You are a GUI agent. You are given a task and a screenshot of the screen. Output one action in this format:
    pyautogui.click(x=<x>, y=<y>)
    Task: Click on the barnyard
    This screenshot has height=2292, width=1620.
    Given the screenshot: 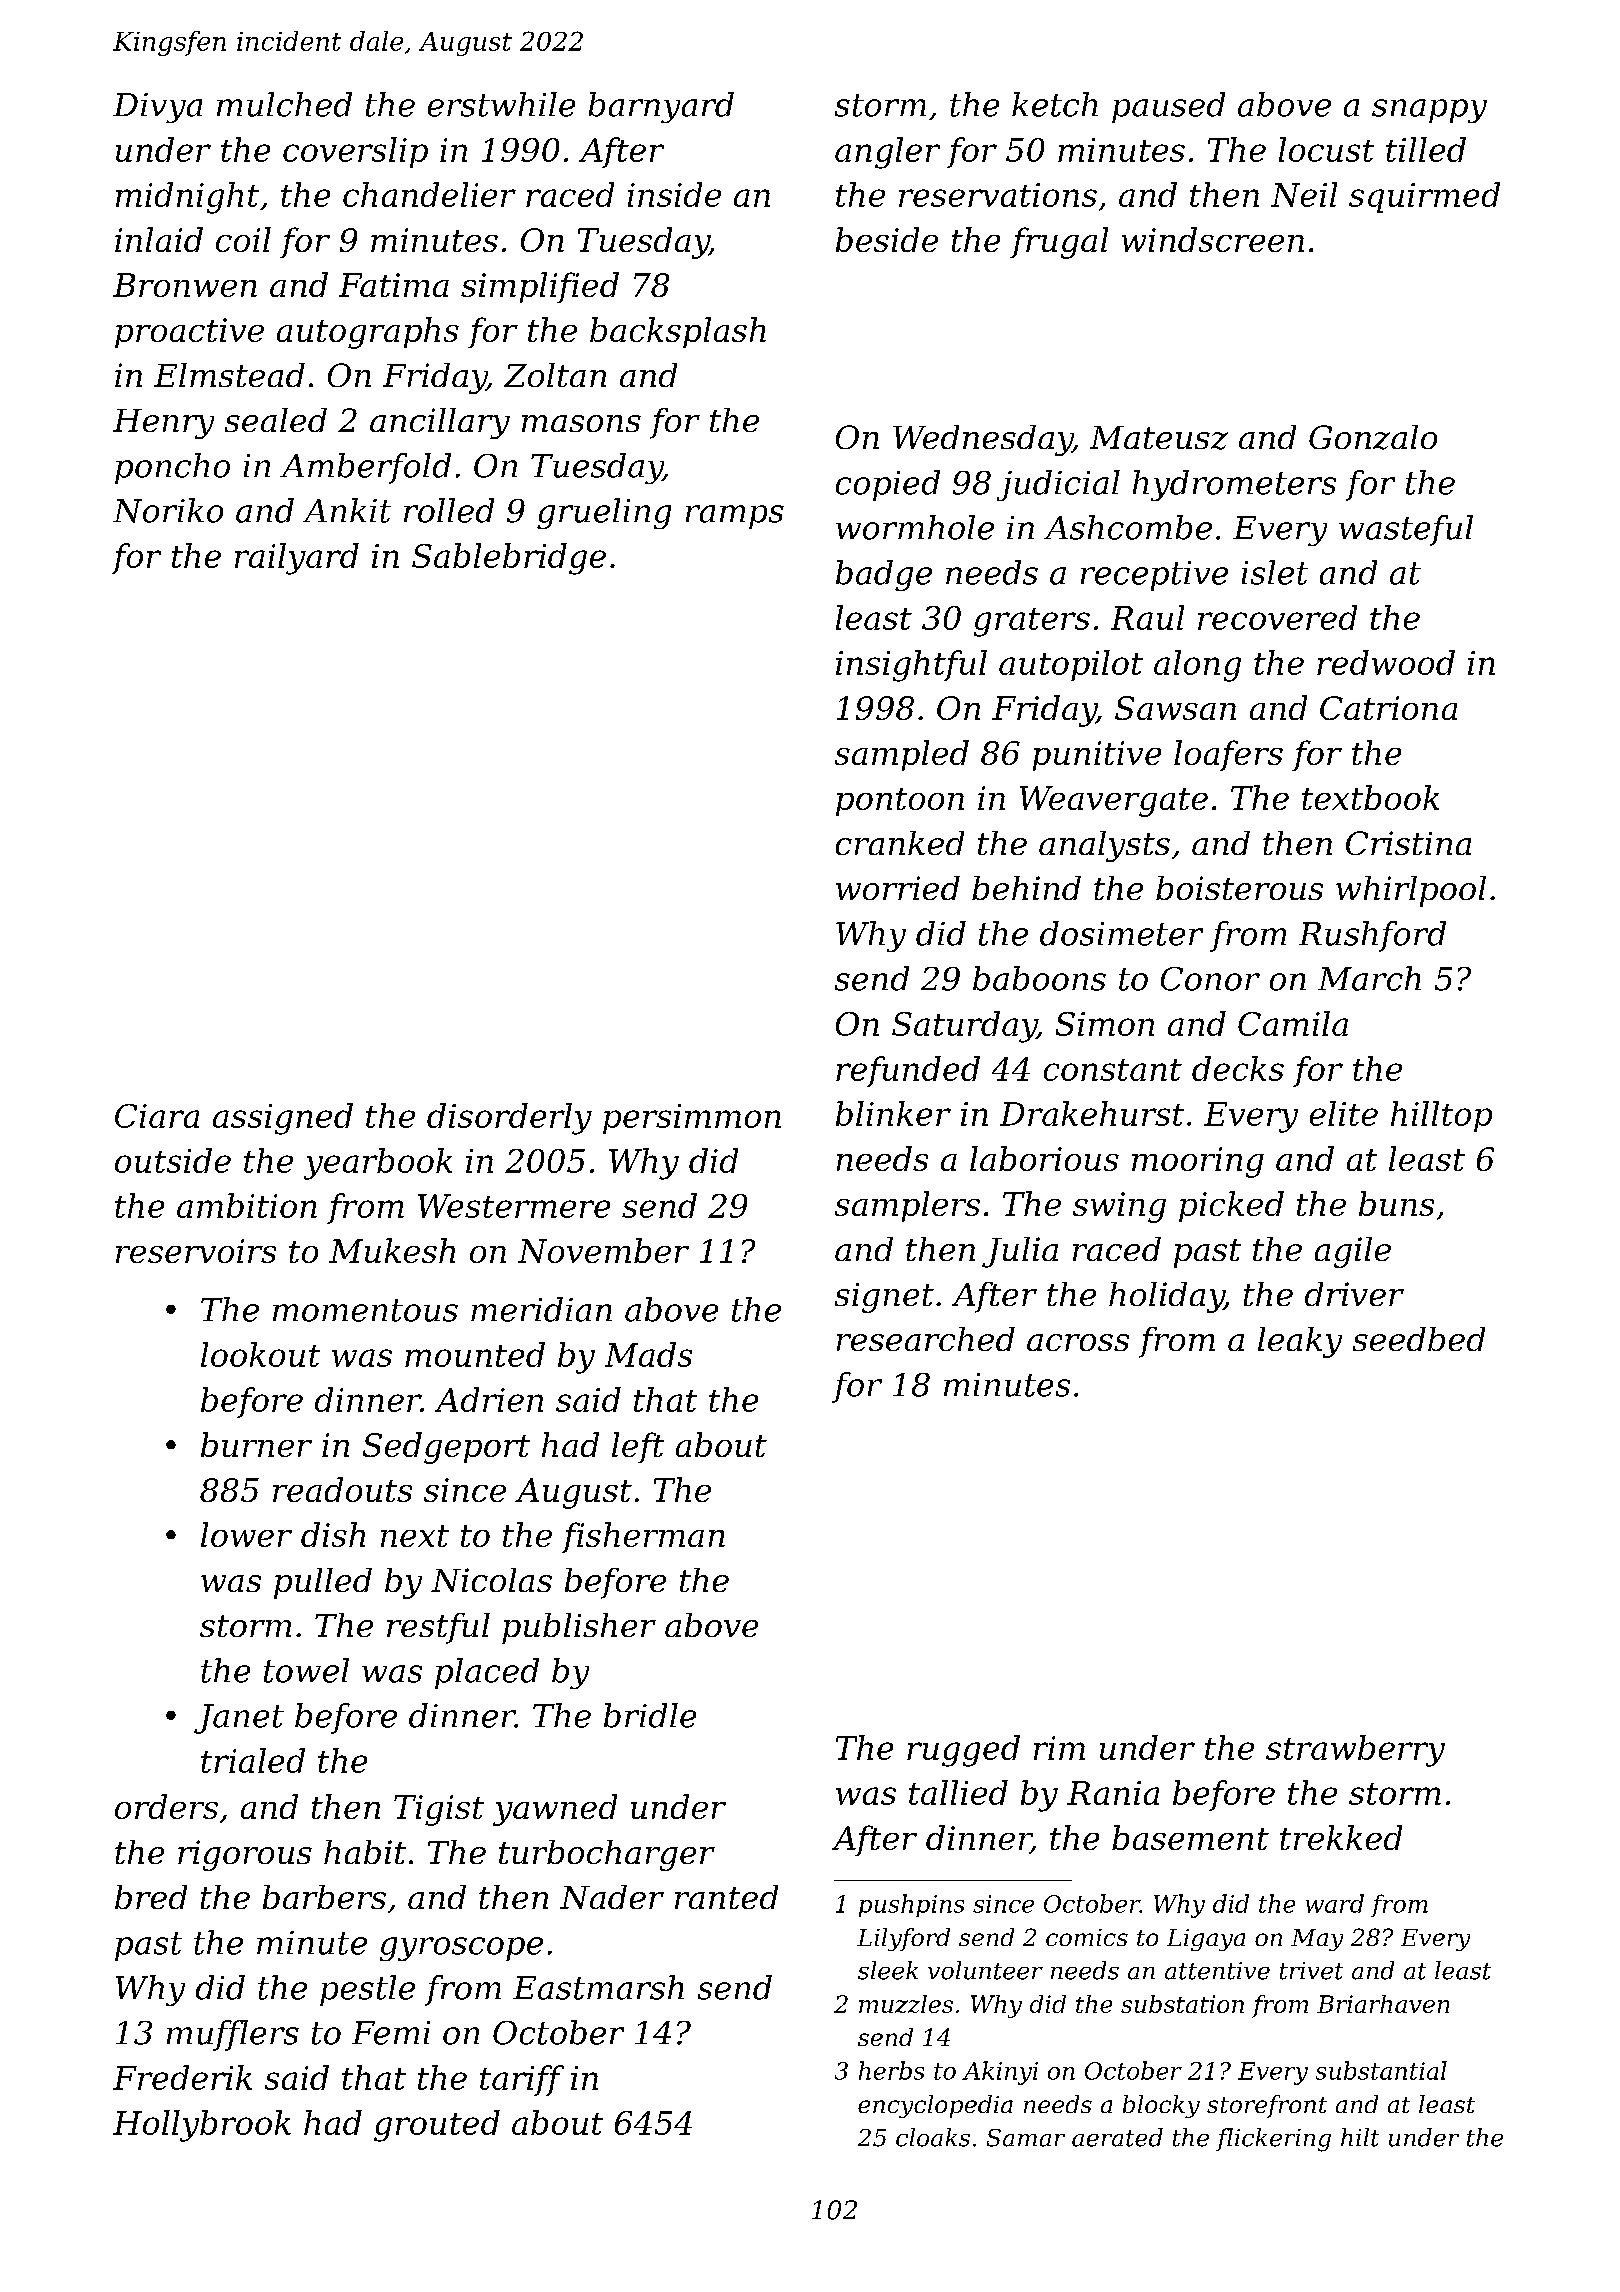 What is the action you would take?
    pyautogui.click(x=661, y=107)
